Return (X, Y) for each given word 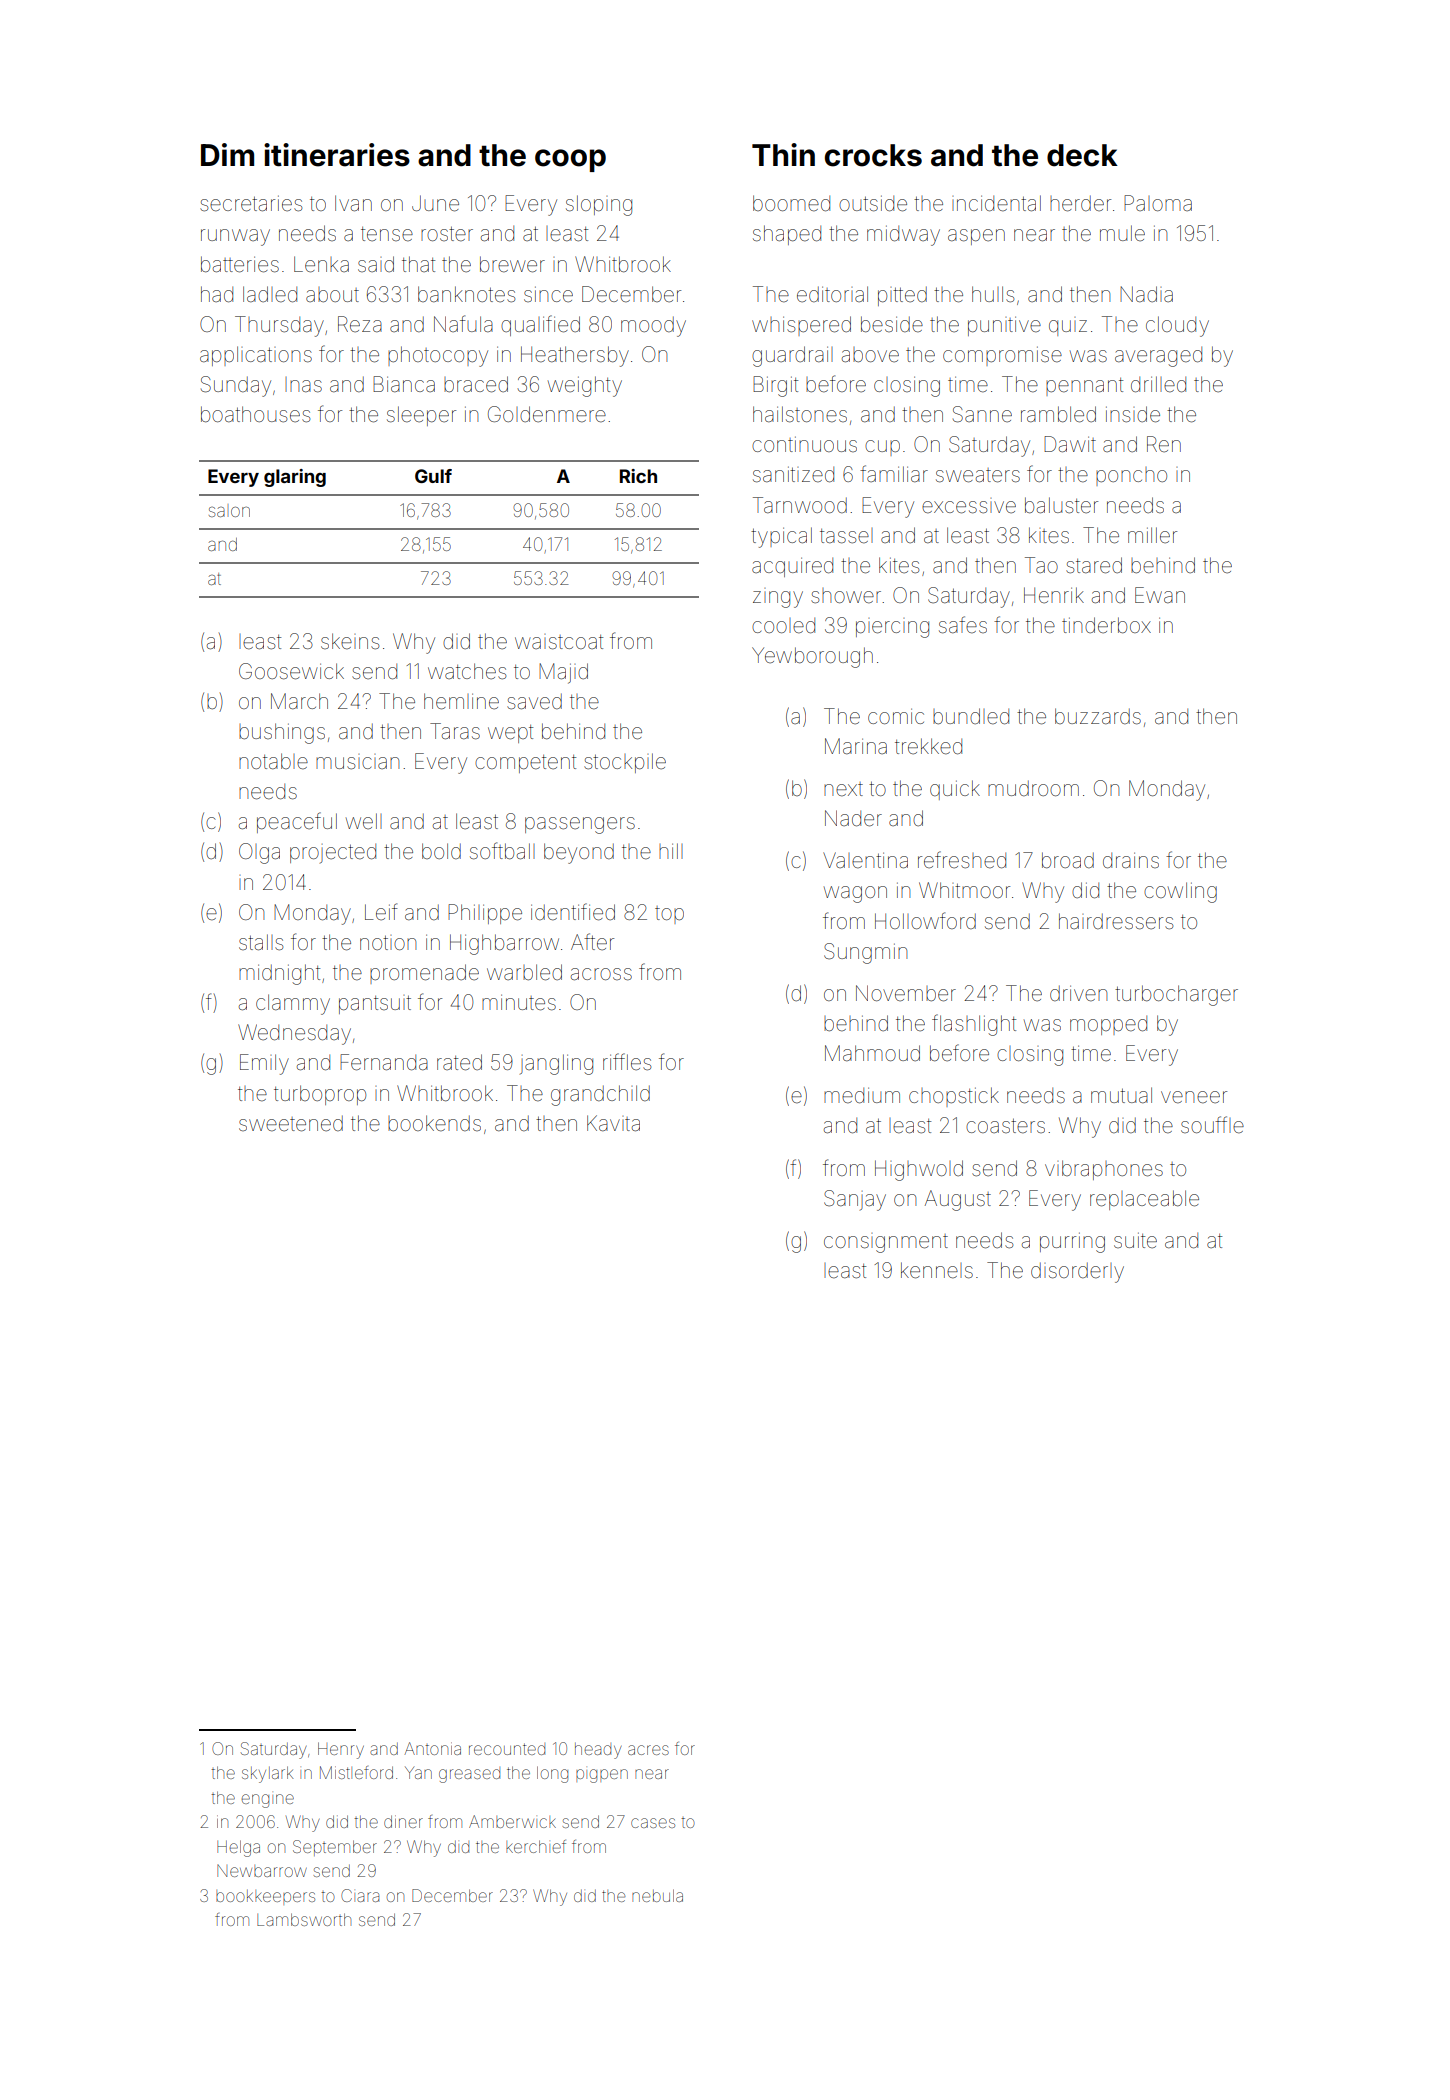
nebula (657, 1895)
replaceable (1144, 1200)
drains (1131, 860)
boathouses (255, 414)
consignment (886, 1243)
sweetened (291, 1124)
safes (963, 625)
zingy (778, 598)
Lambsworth (304, 1919)
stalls (261, 942)
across (601, 974)
